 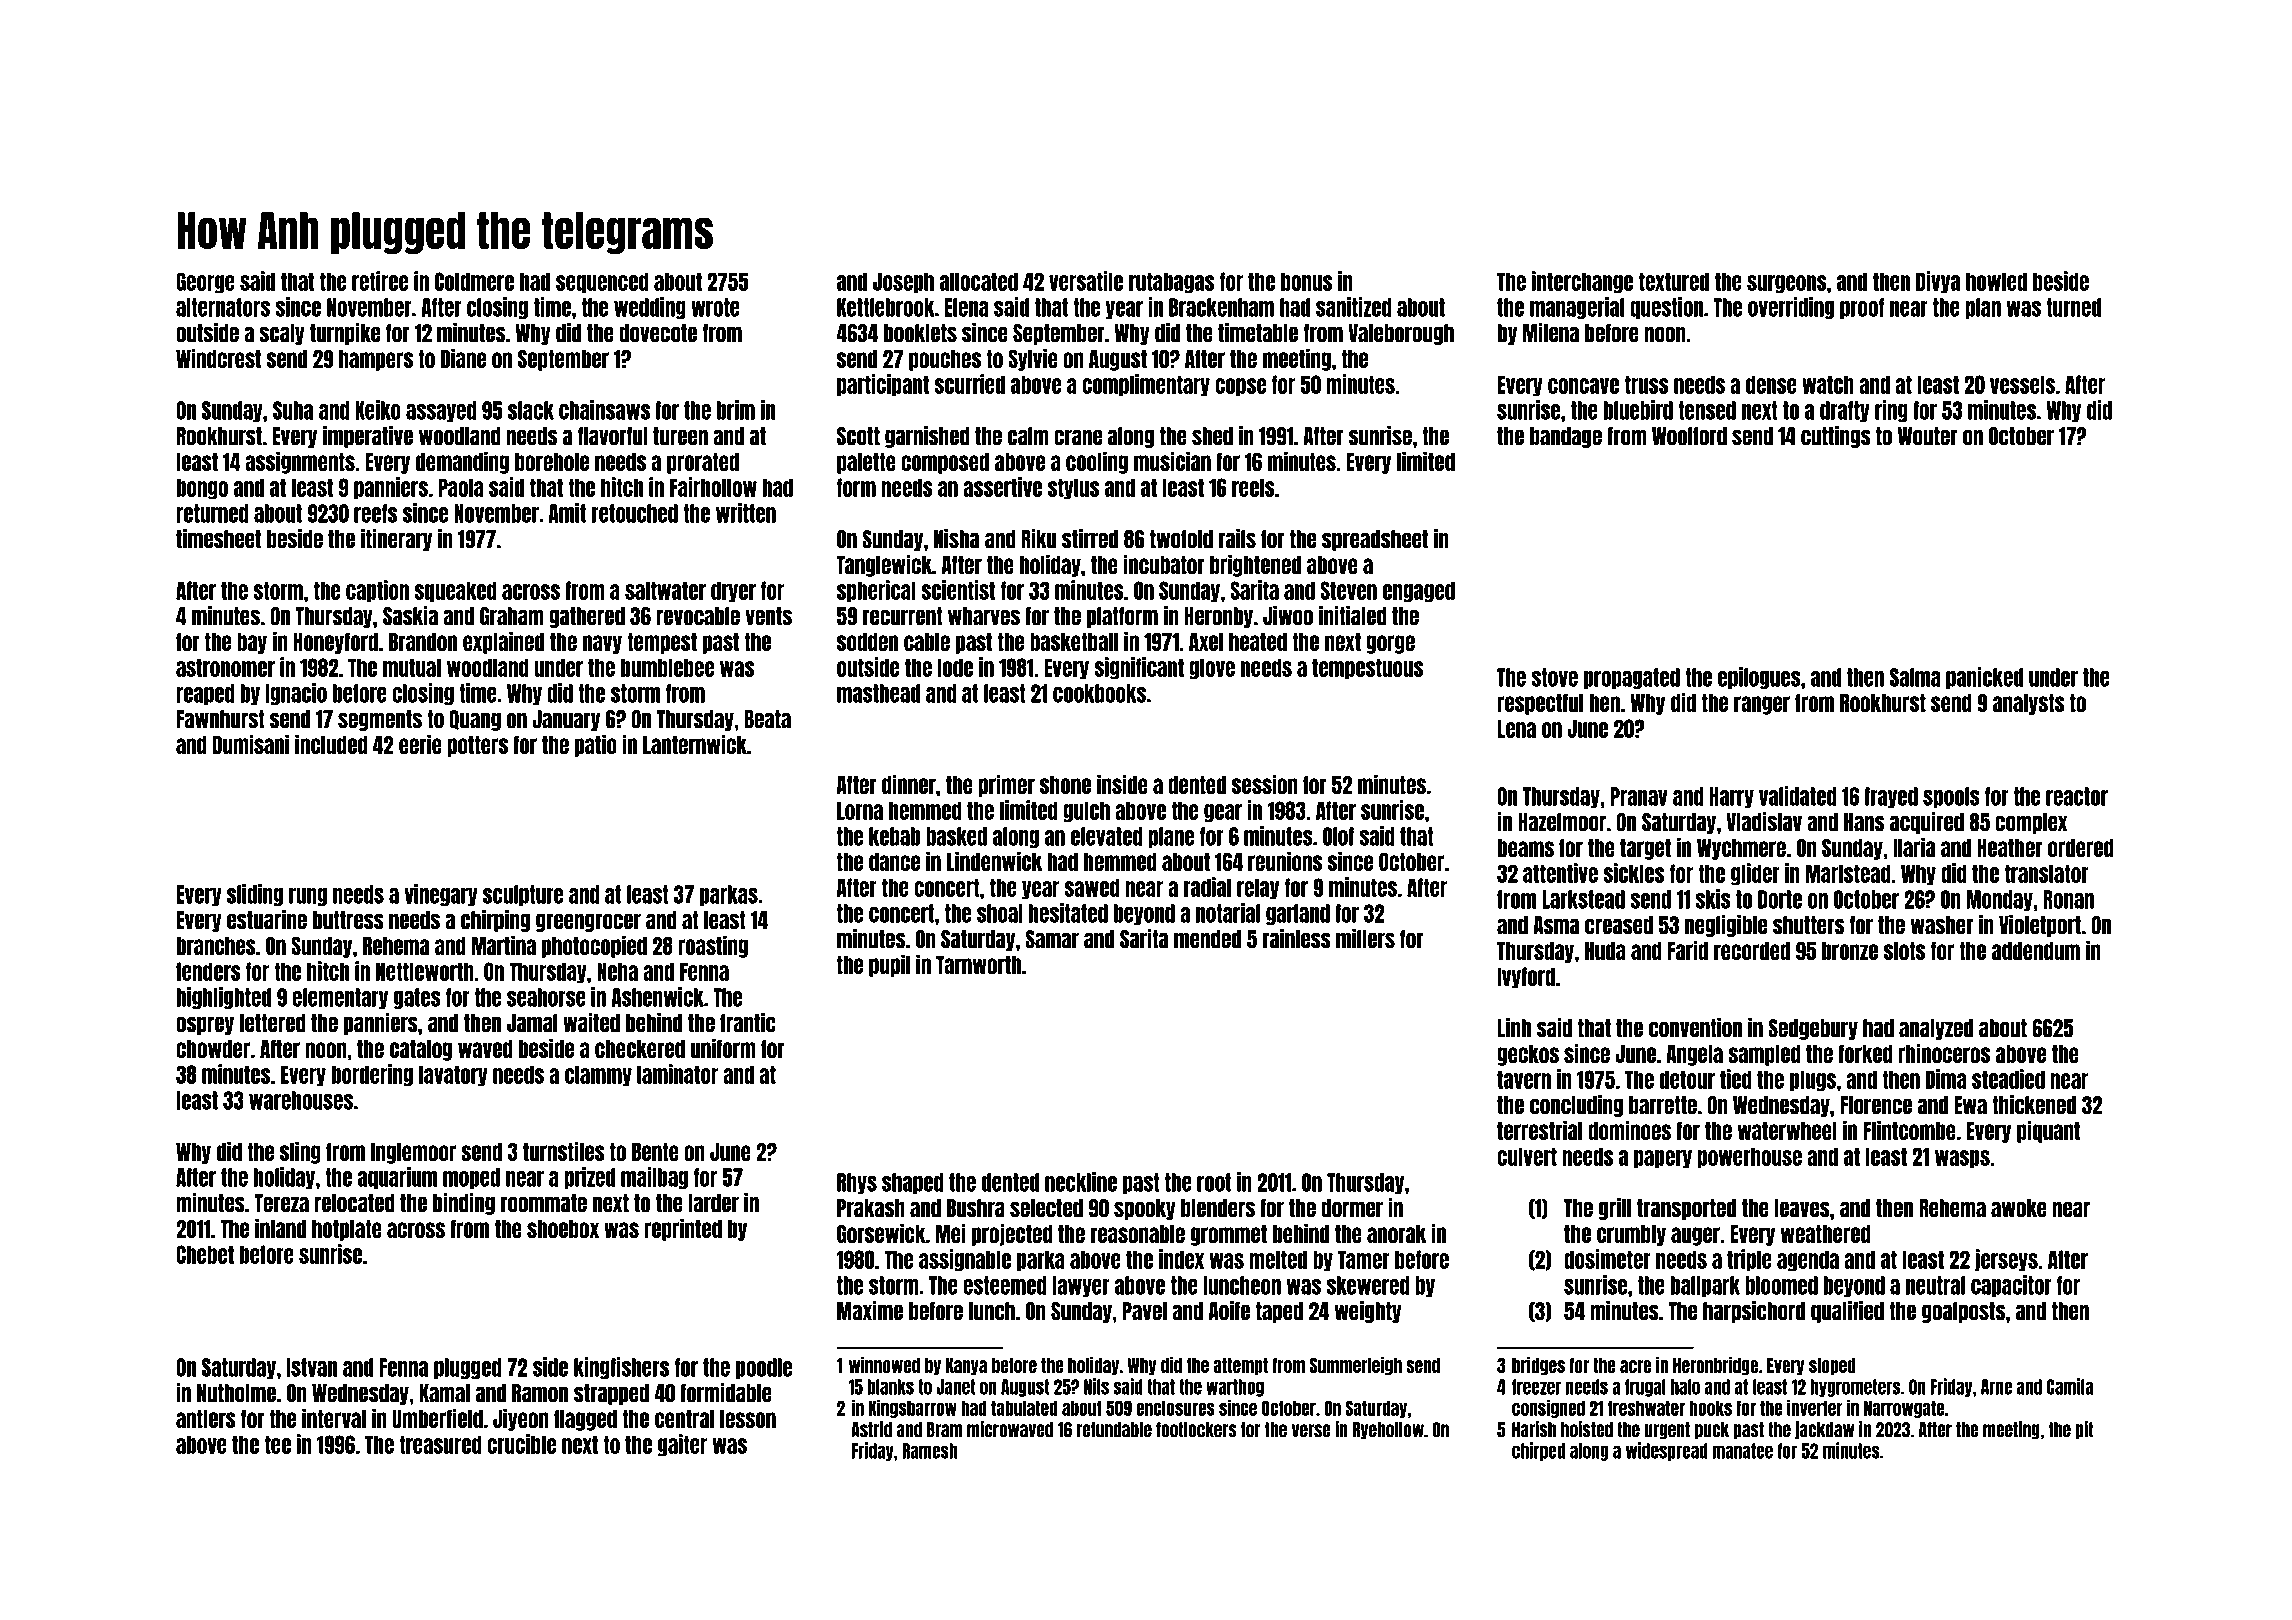 What do you see at coordinates (640, 1049) in the page?
I see `checkered` at bounding box center [640, 1049].
